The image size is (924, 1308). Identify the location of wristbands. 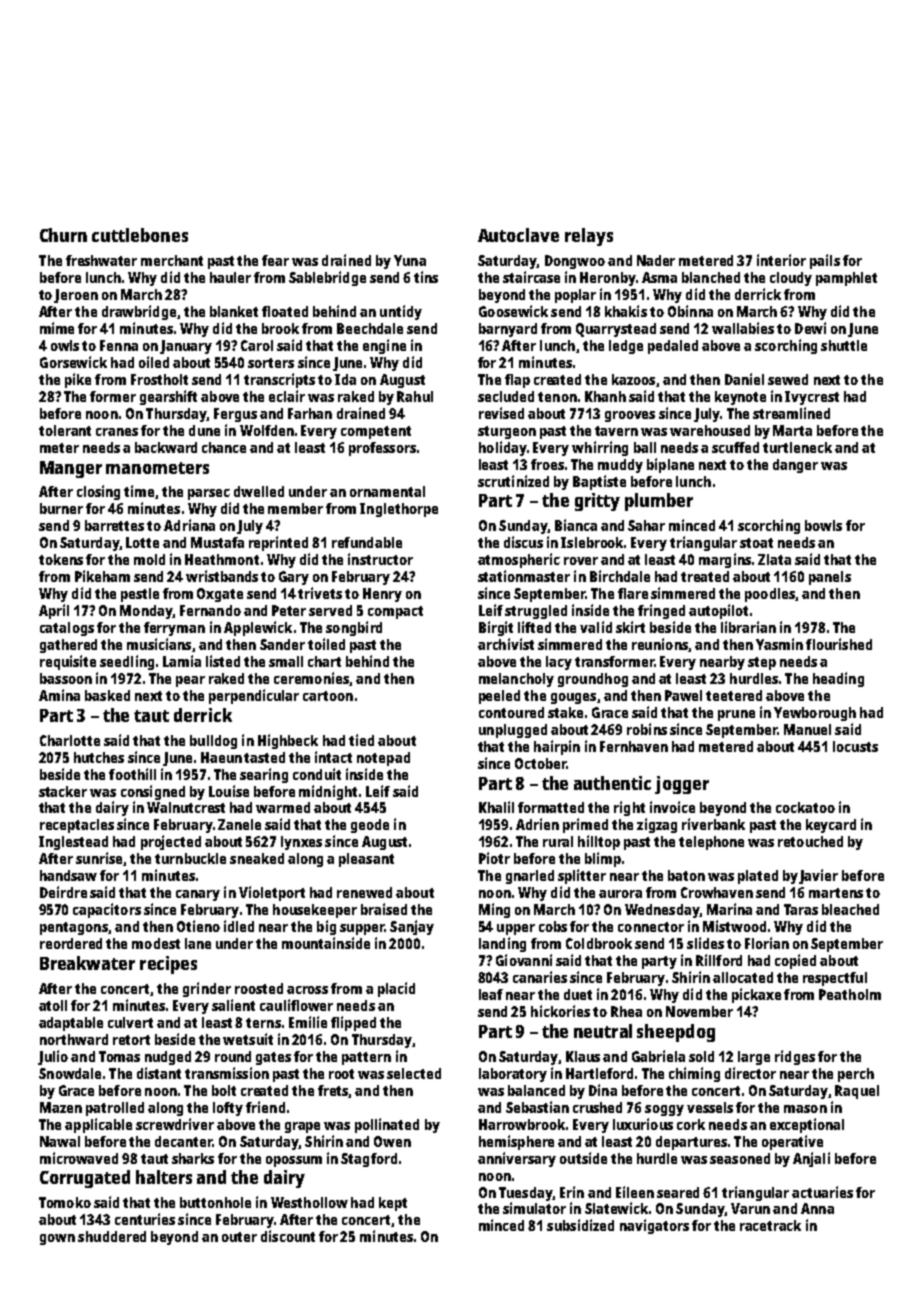
(222, 576).
